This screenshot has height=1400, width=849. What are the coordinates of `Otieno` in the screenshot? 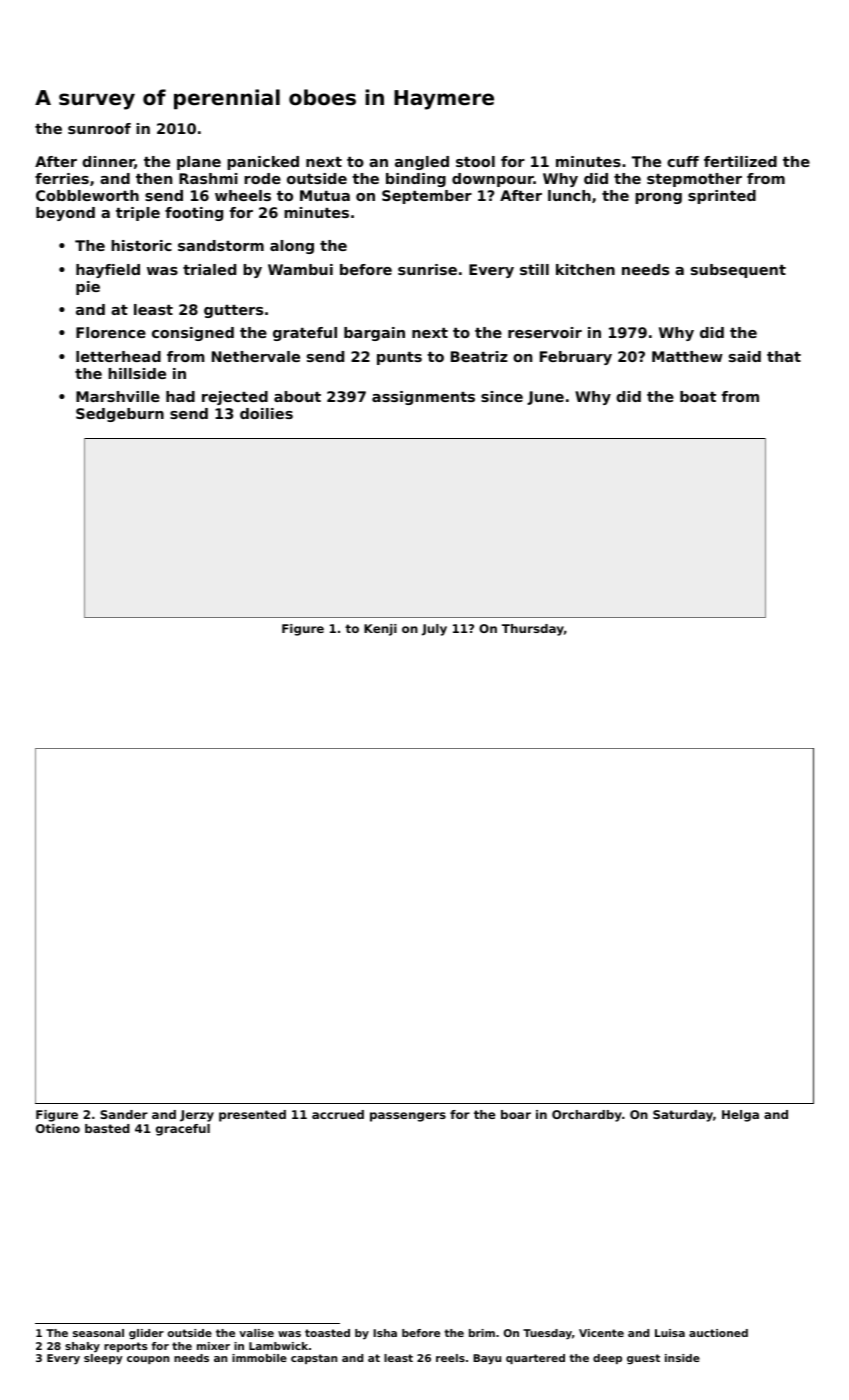 It's located at (58, 1128).
